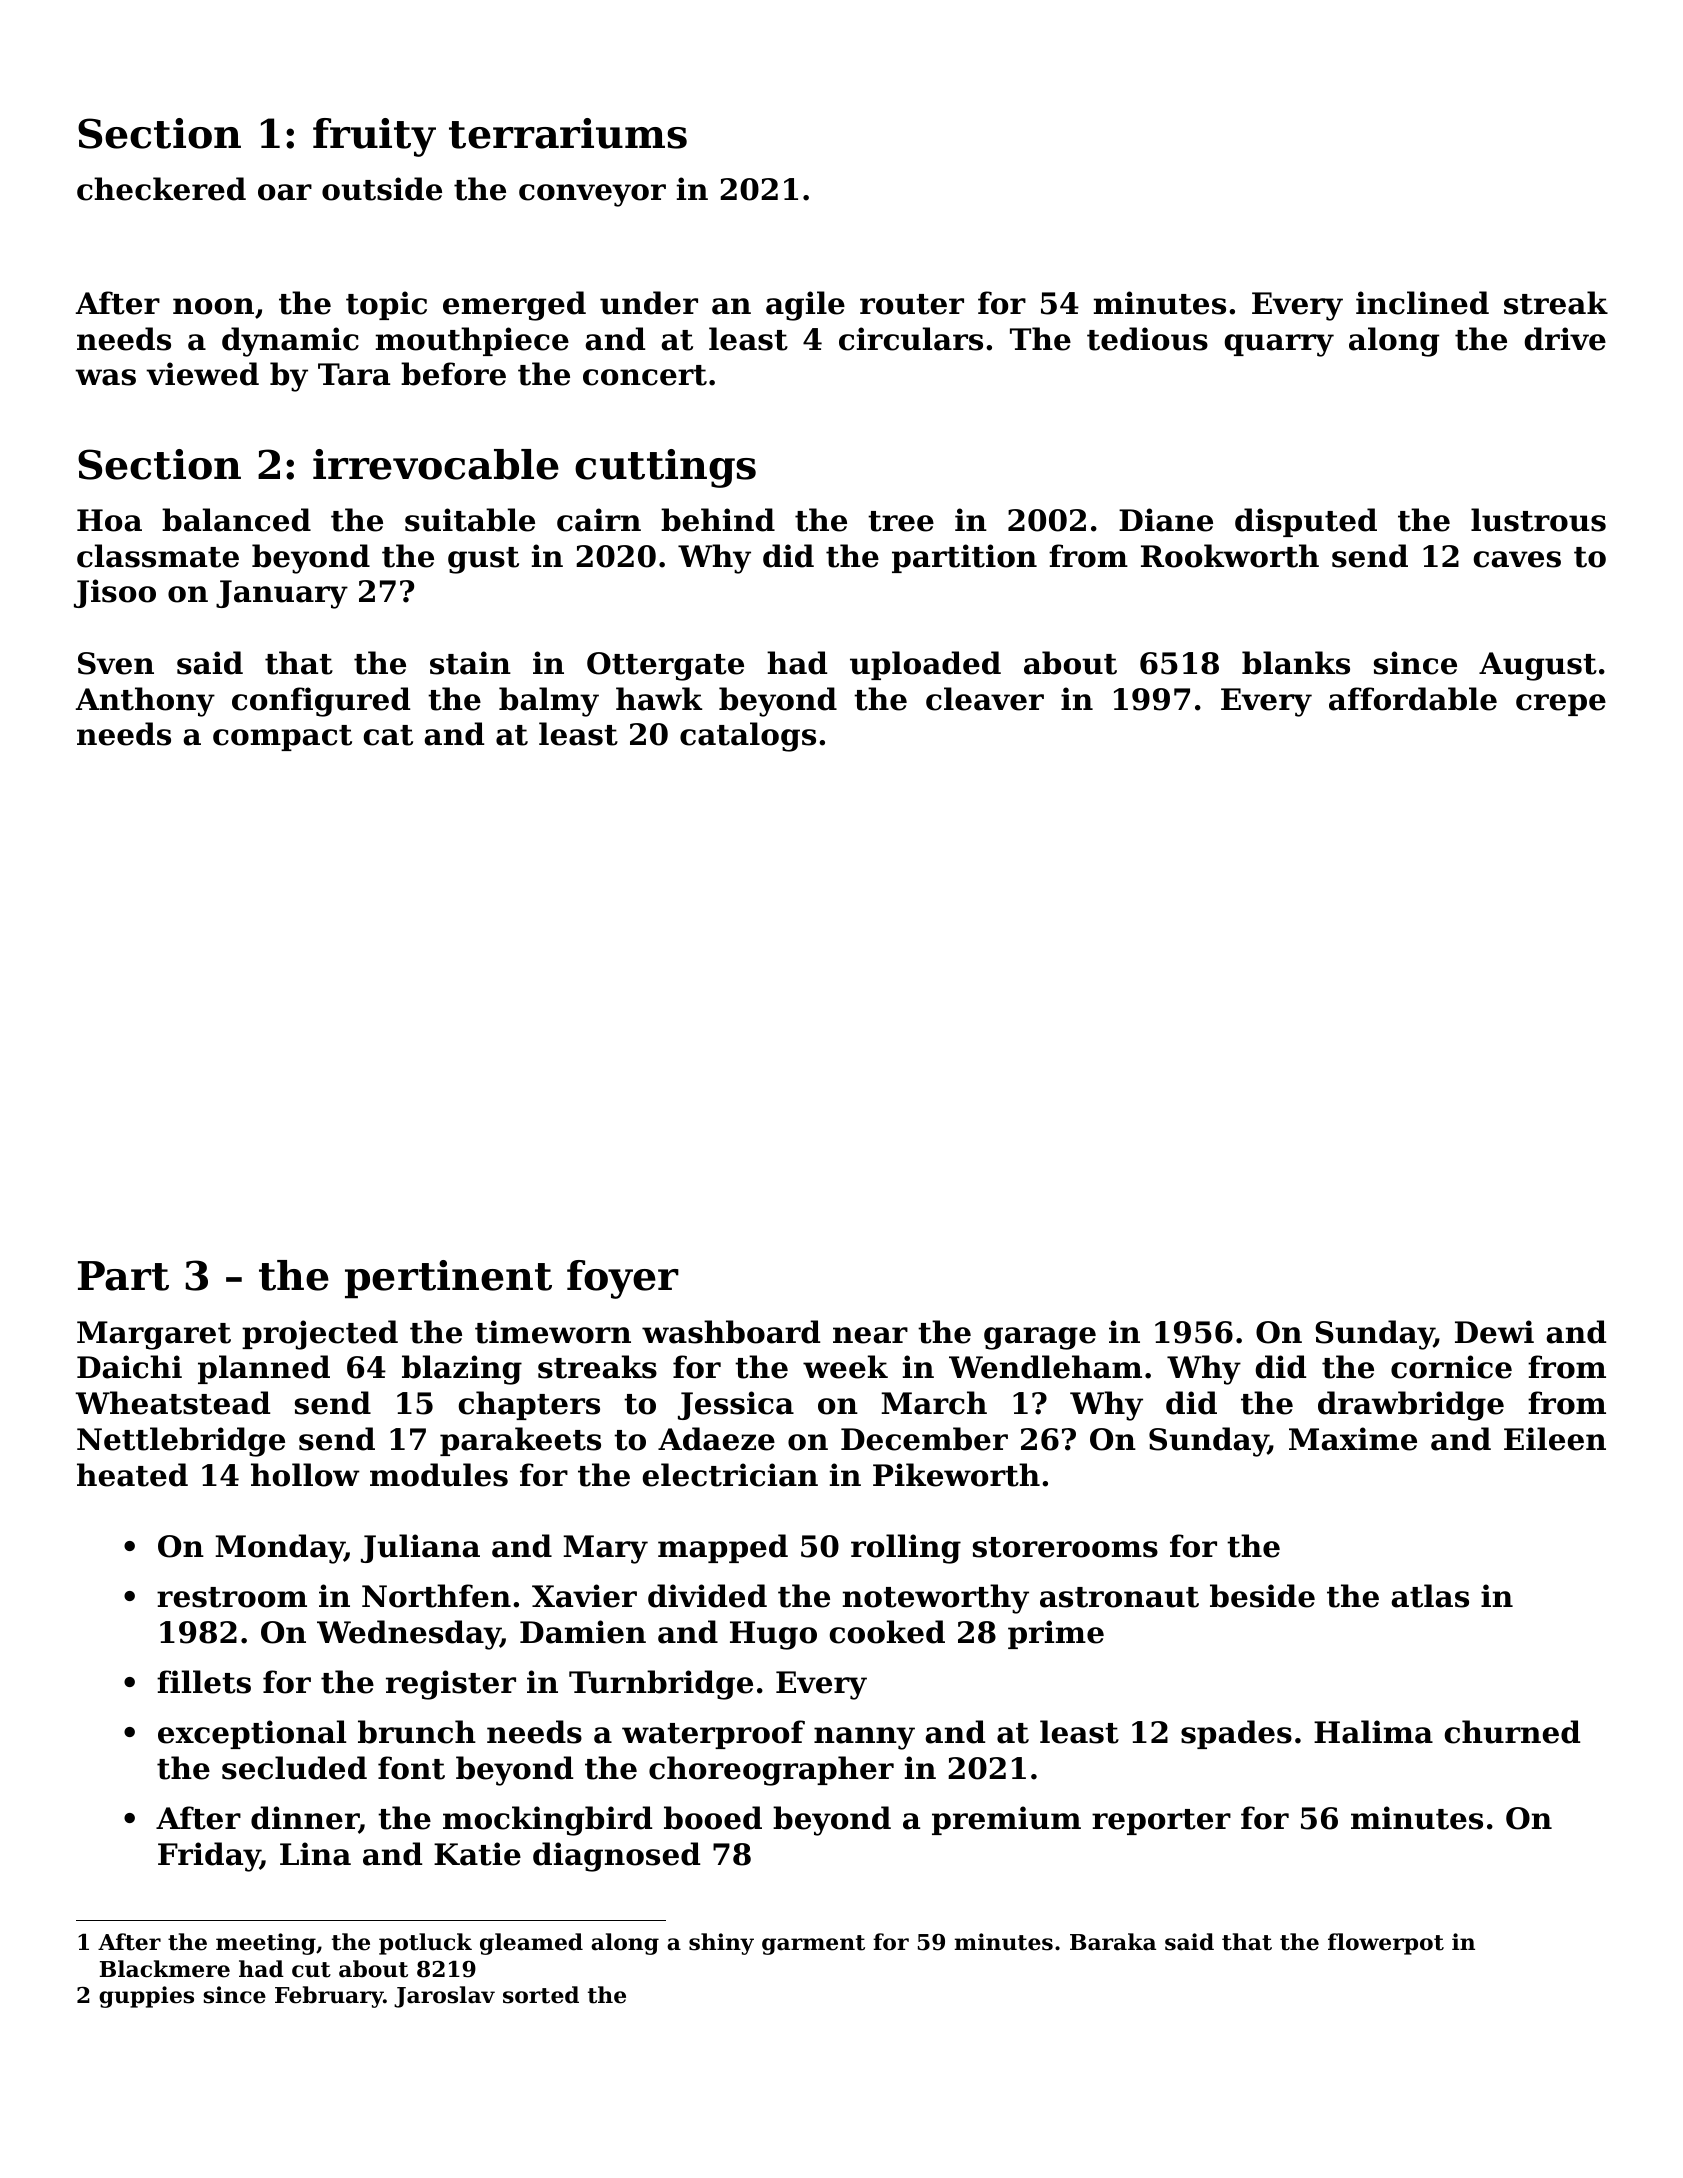 The image size is (1683, 2178). Describe the element at coordinates (154, 1335) in the image. I see `Margaret` at that location.
